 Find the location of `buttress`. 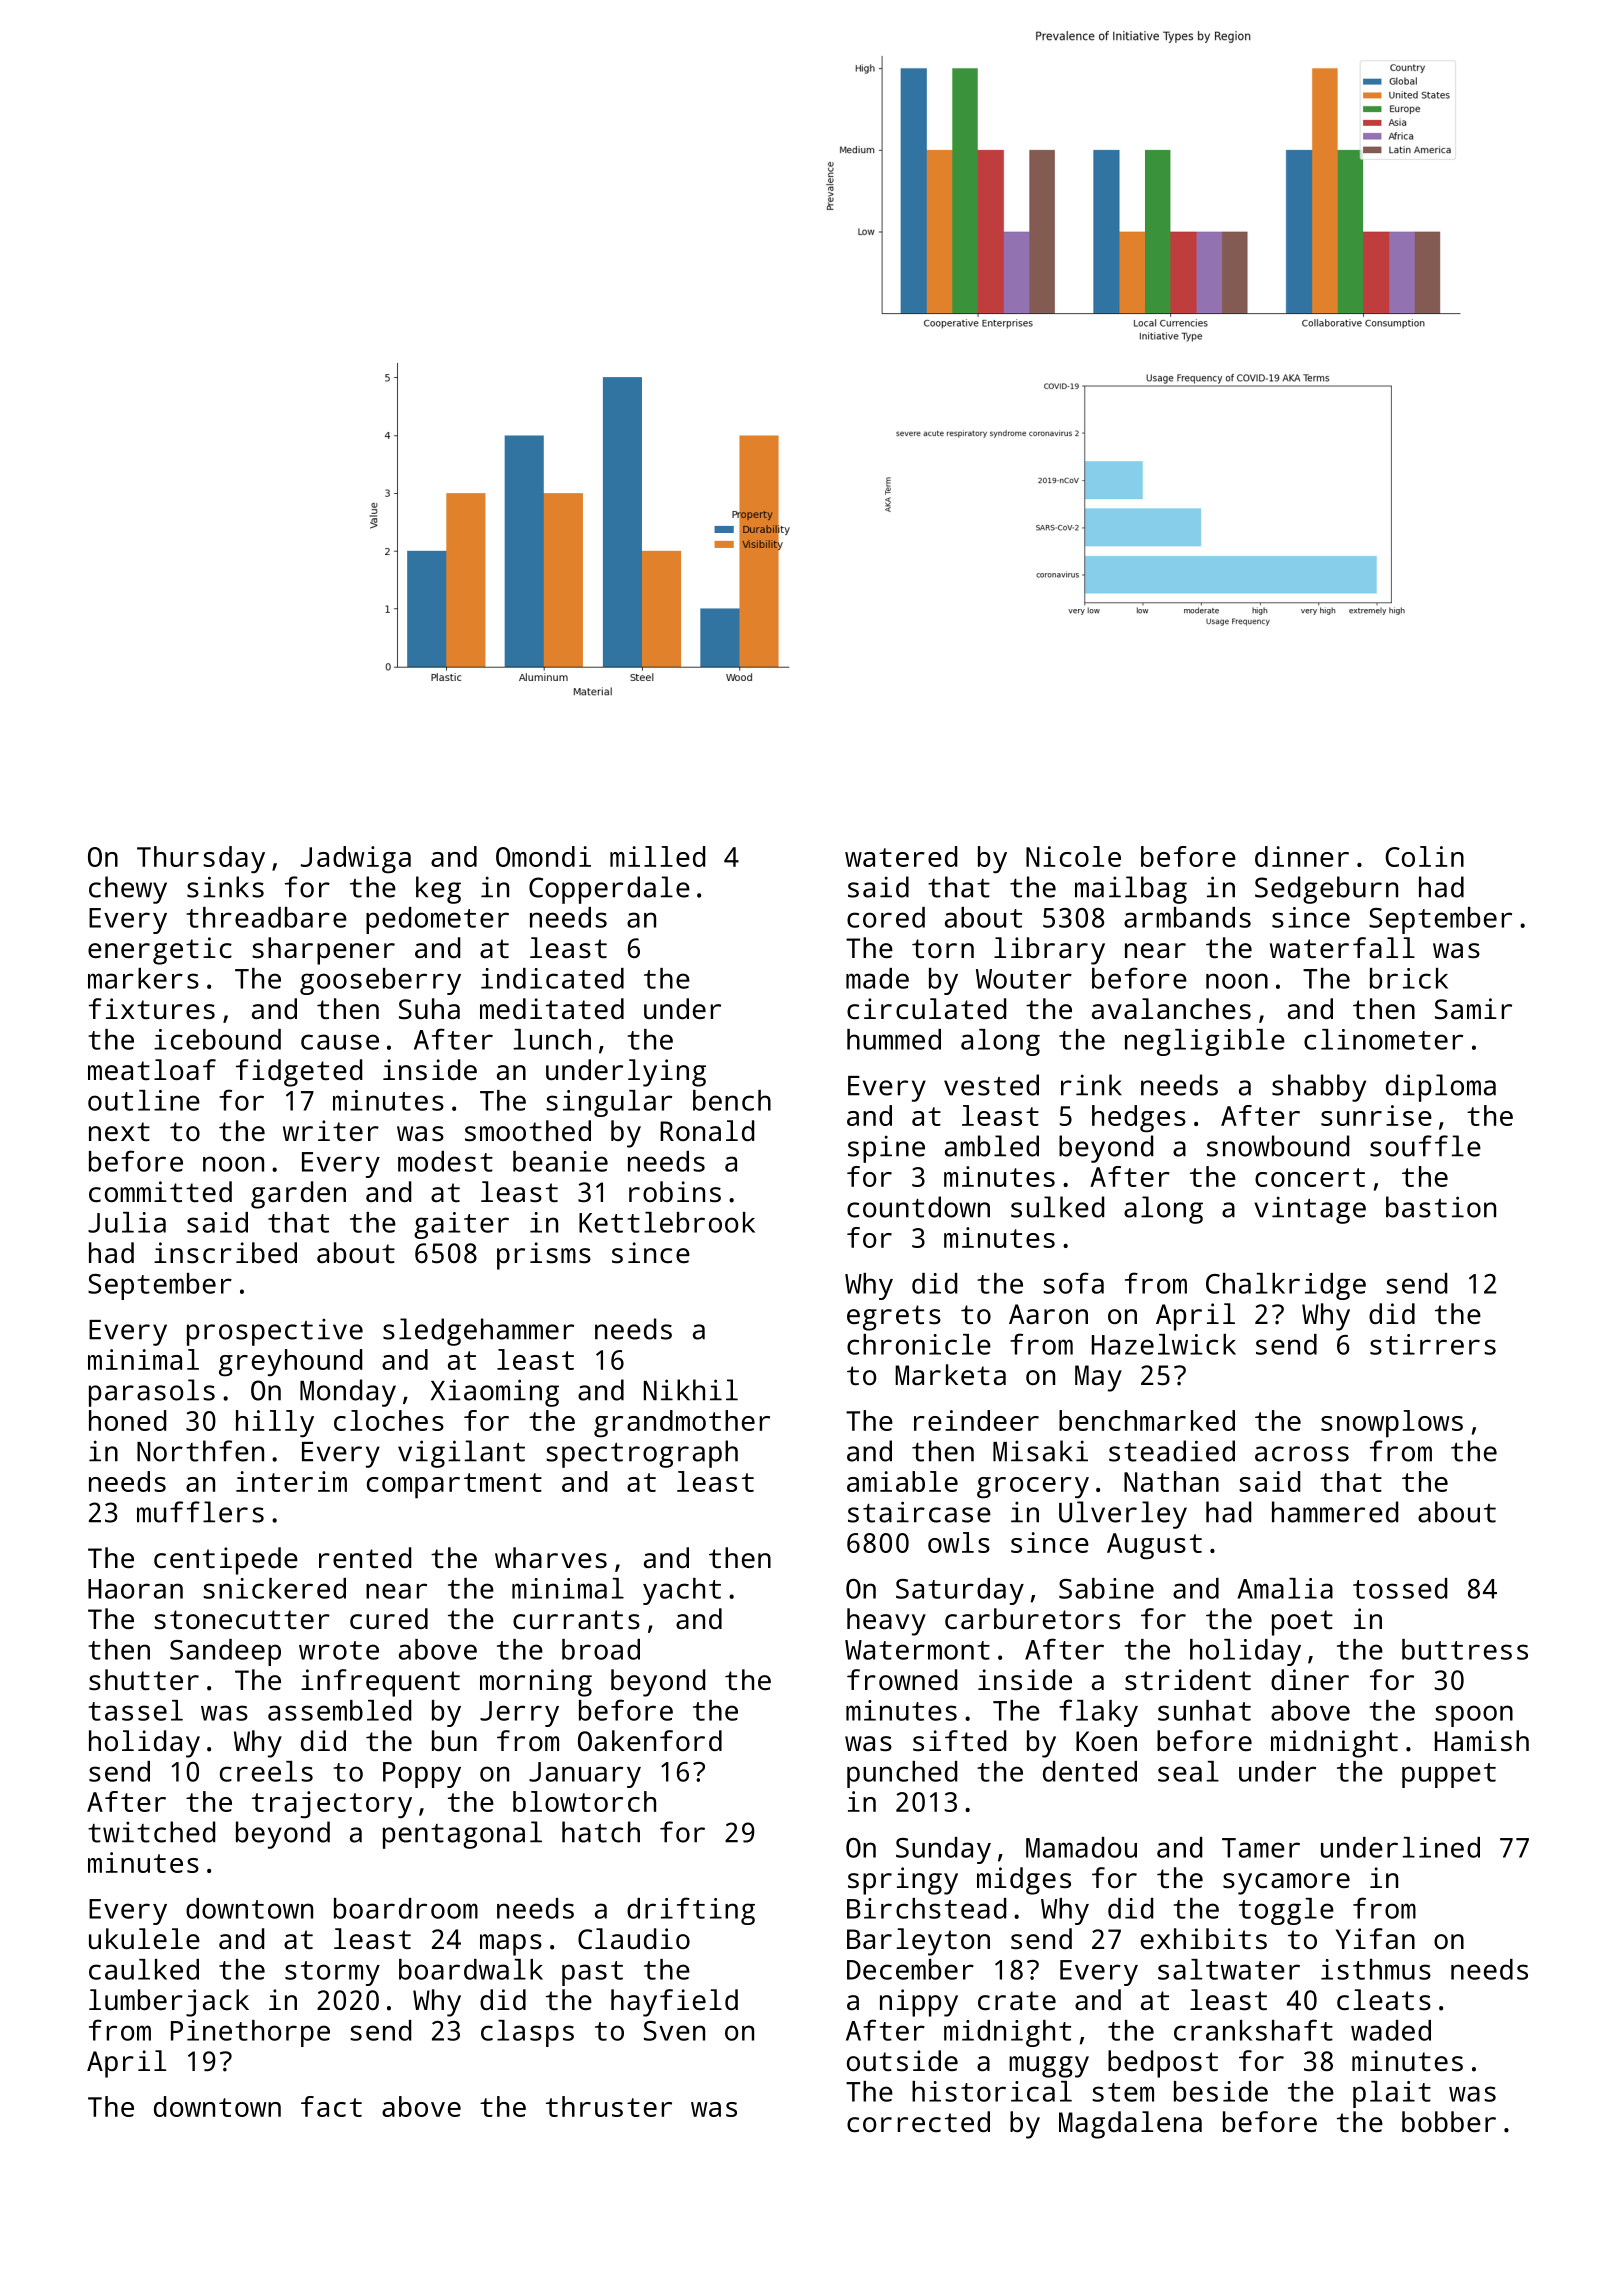

buttress is located at coordinates (1465, 1649).
